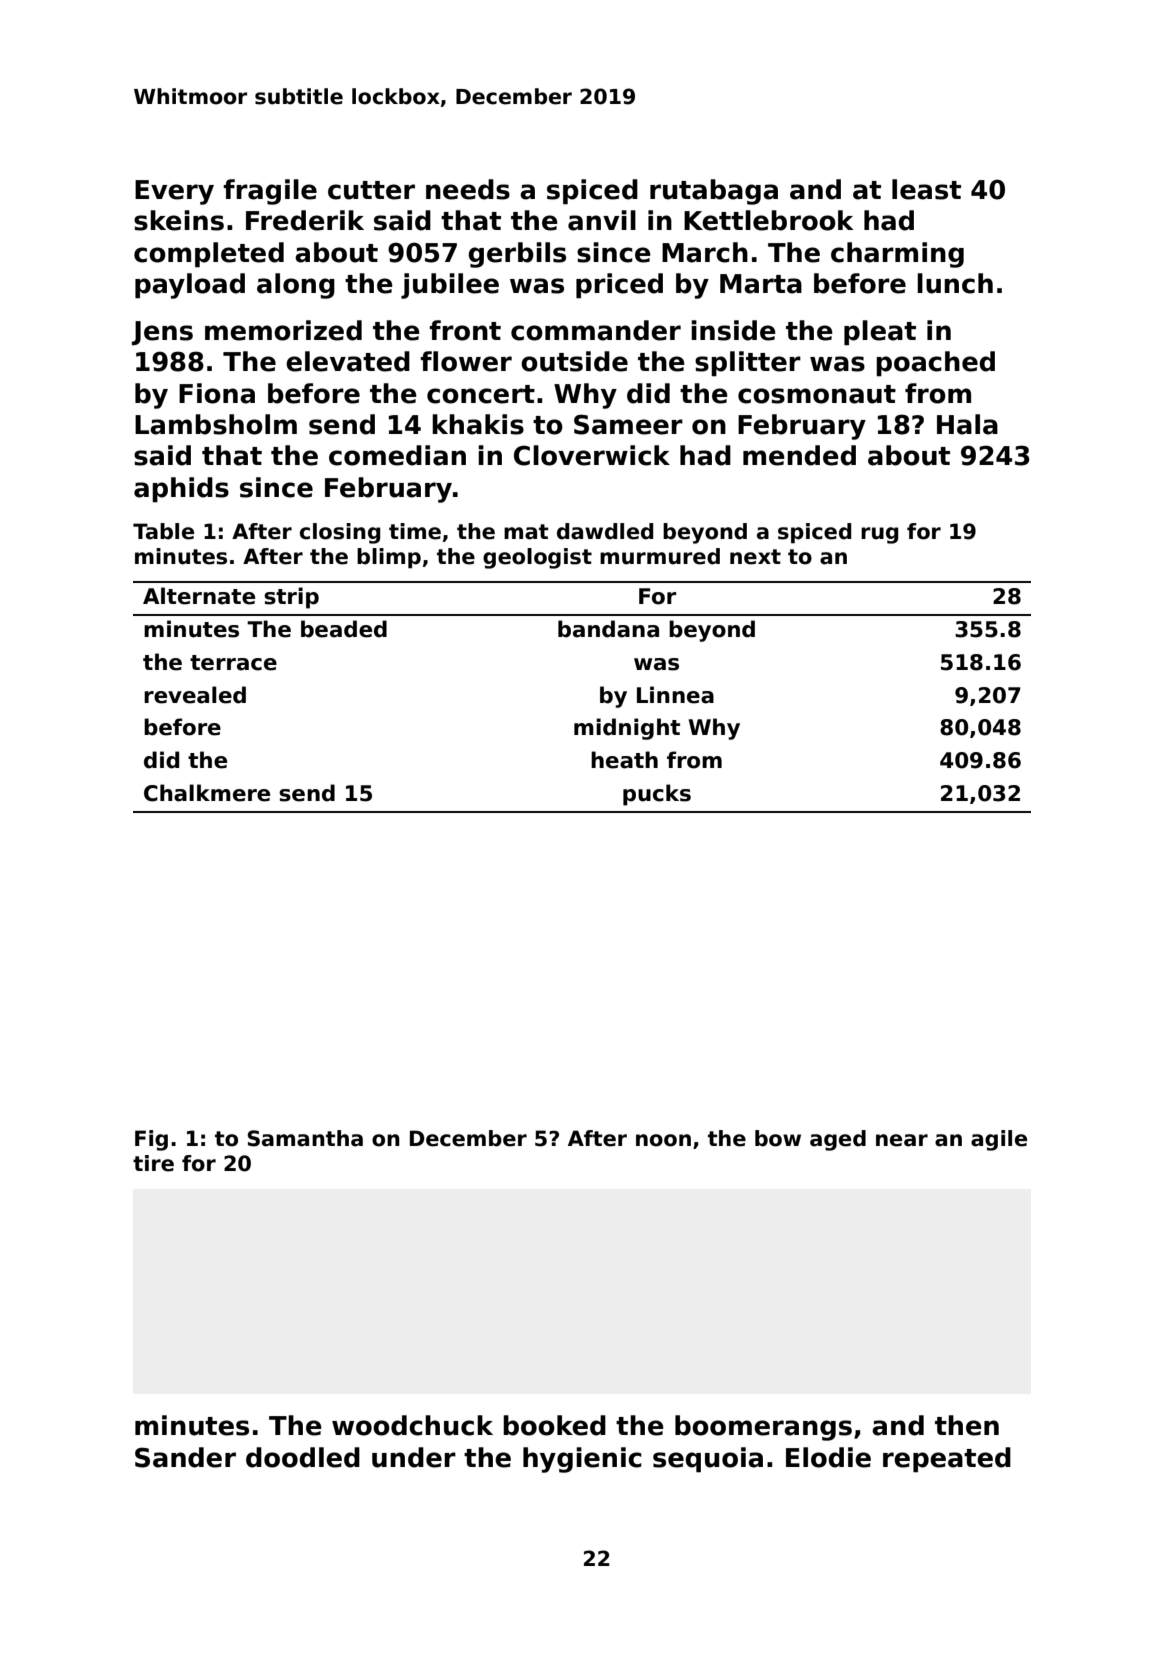 The width and height of the document is (1165, 1654). I want to click on next, so click(755, 557).
